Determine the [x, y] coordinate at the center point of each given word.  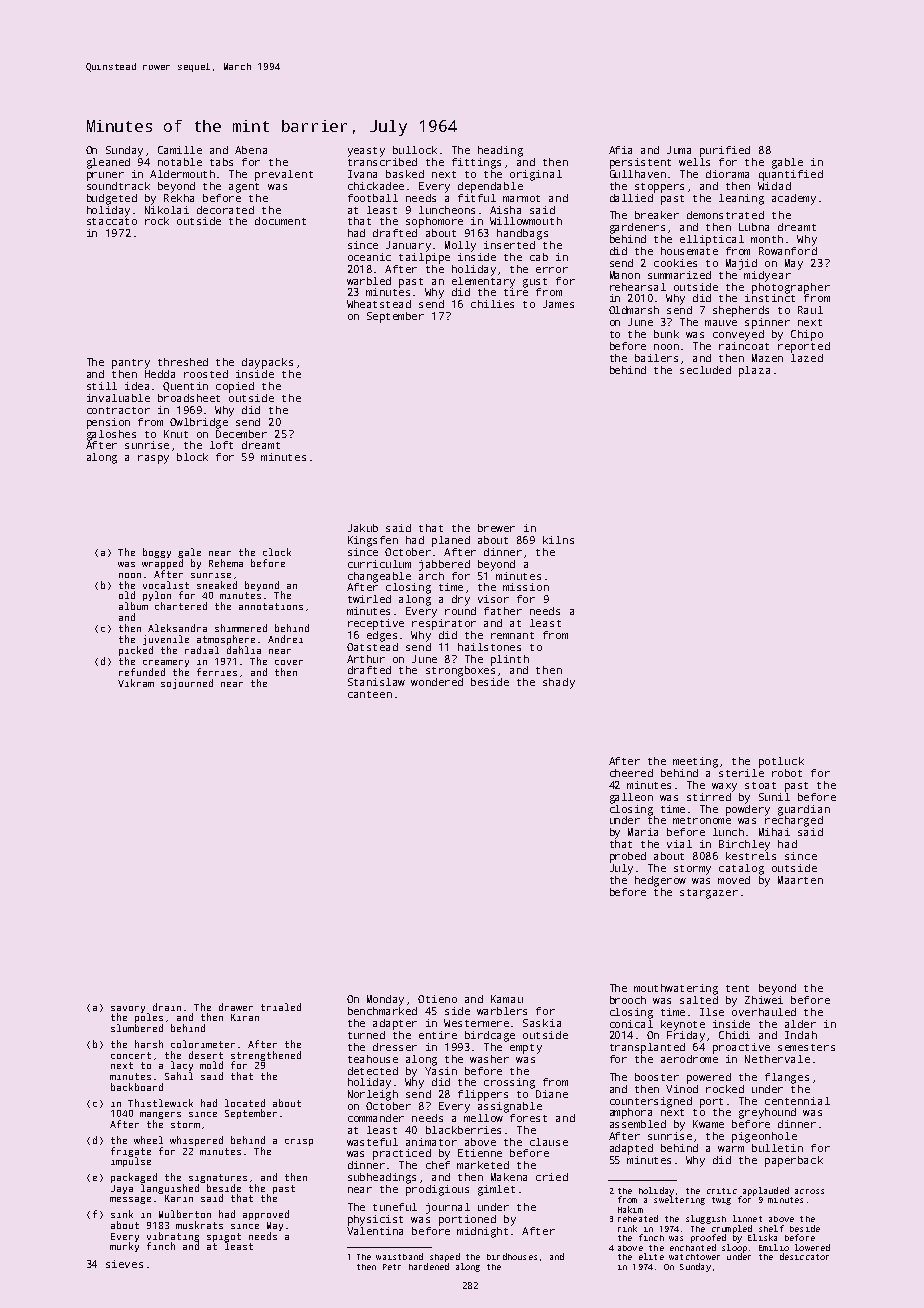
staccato [112, 221]
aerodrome [689, 1059]
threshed [183, 362]
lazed [807, 358]
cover [289, 662]
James [558, 304]
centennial [797, 1101]
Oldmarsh [634, 310]
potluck [781, 762]
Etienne [480, 1153]
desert [206, 1055]
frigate [131, 1152]
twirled [369, 599]
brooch [628, 1000]
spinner [767, 323]
